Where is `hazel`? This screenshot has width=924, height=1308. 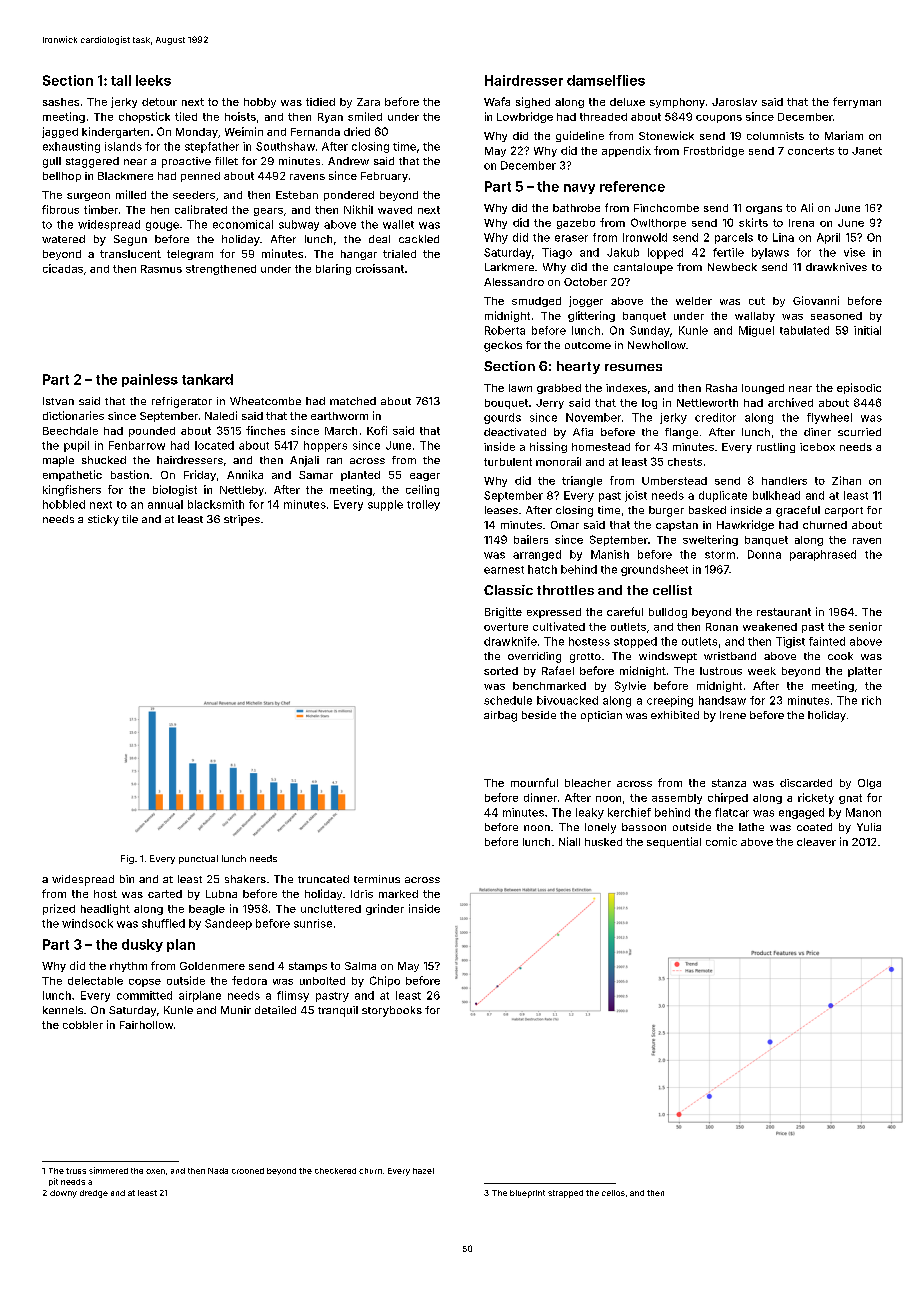
hazel is located at coordinates (423, 1171).
